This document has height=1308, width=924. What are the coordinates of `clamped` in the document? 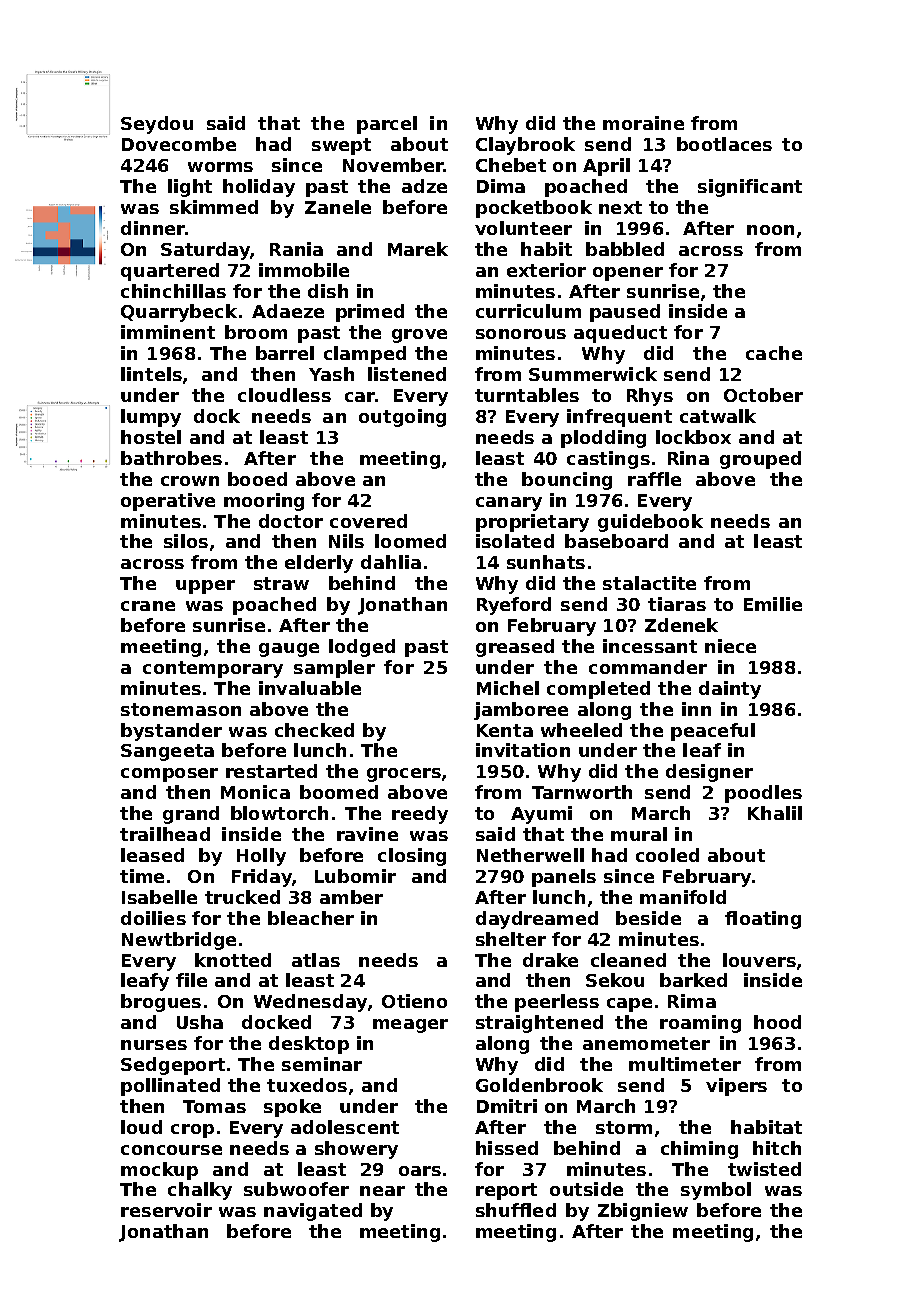 It's located at (365, 355).
